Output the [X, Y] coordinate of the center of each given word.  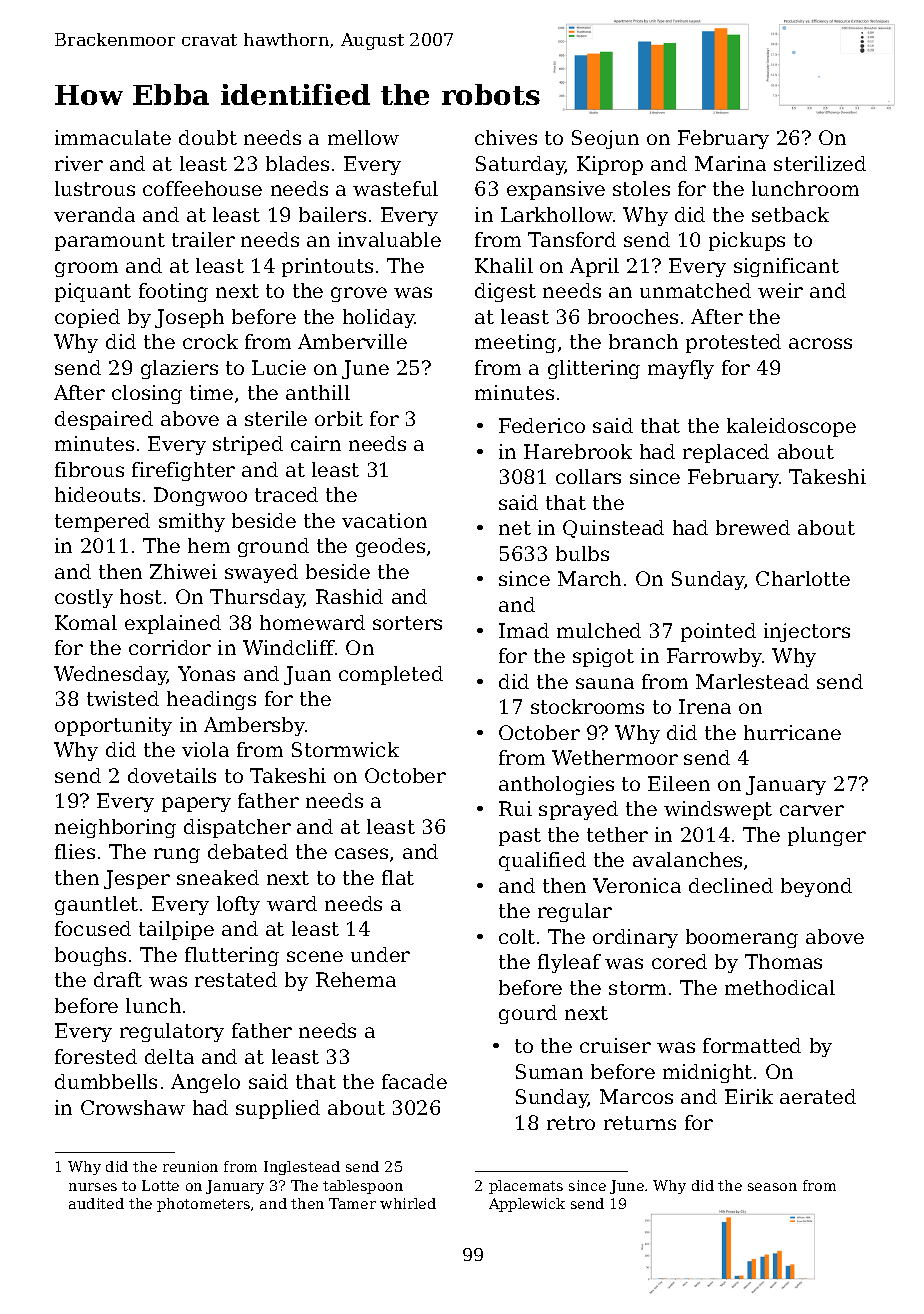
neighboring [115, 828]
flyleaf [569, 963]
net [515, 528]
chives [506, 137]
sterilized [820, 163]
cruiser [615, 1045]
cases [361, 853]
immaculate [113, 137]
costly [84, 598]
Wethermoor [615, 757]
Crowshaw [133, 1107]
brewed [753, 527]
